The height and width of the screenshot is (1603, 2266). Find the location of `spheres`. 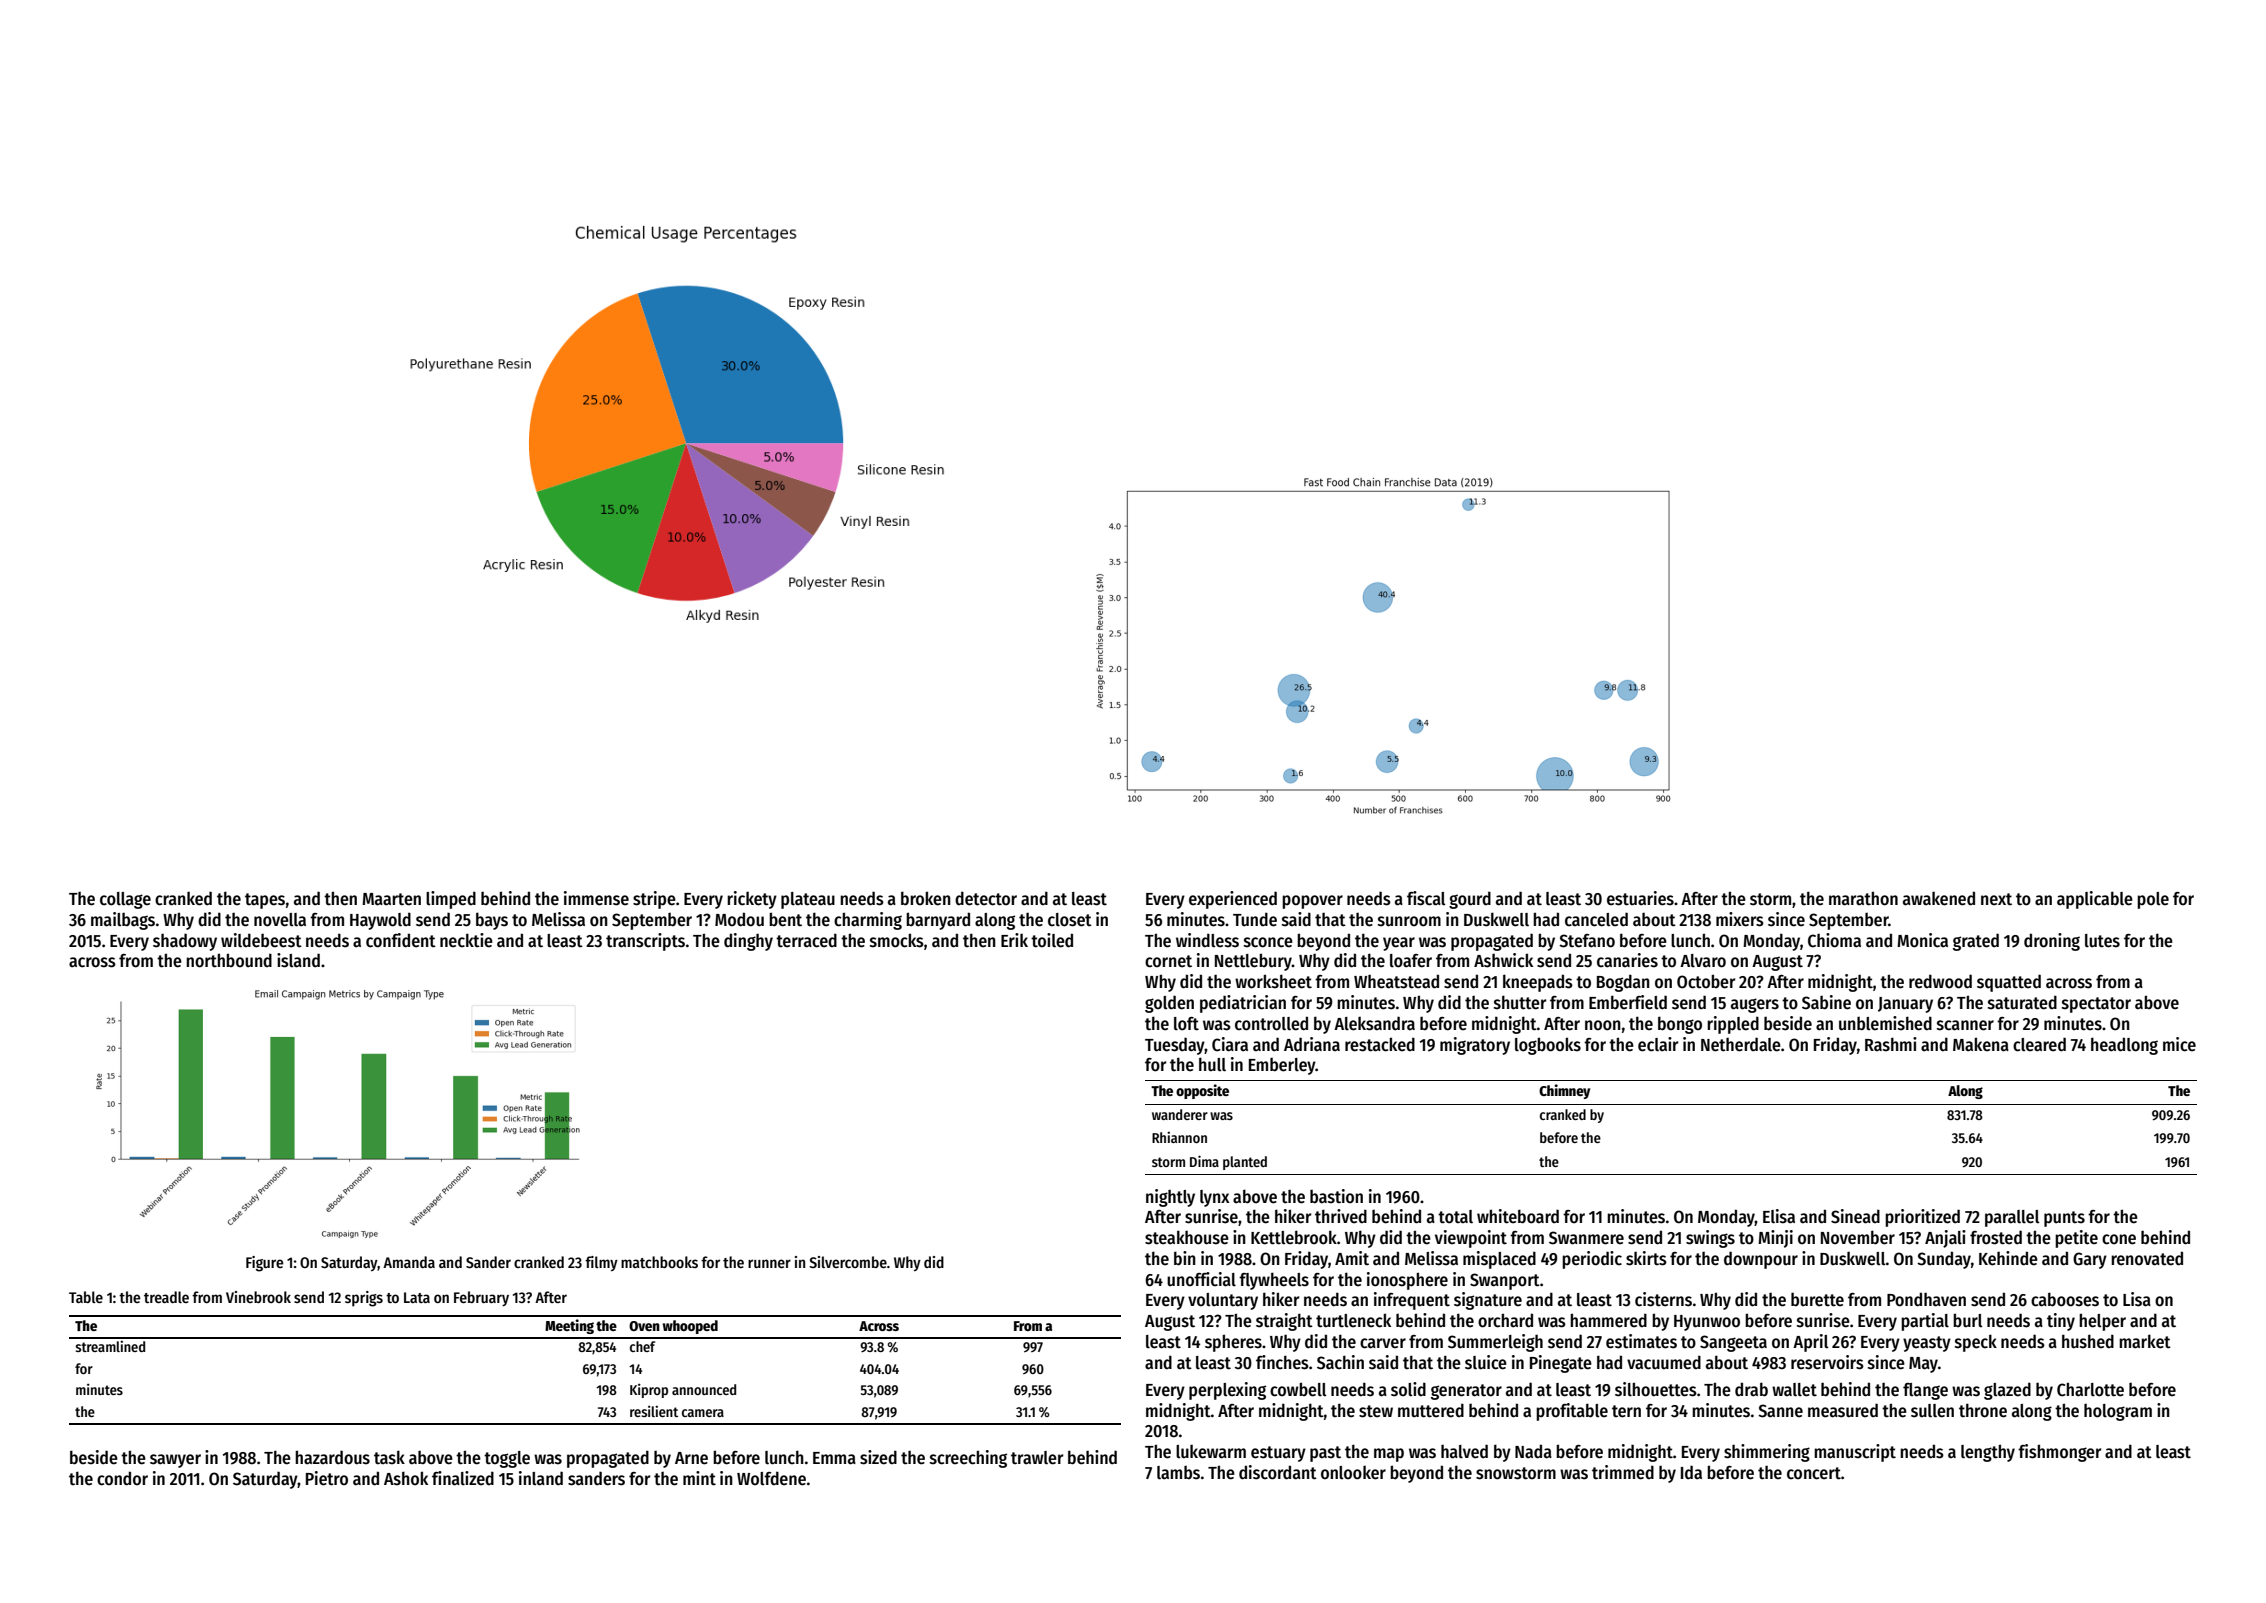

spheres is located at coordinates (1233, 1343).
